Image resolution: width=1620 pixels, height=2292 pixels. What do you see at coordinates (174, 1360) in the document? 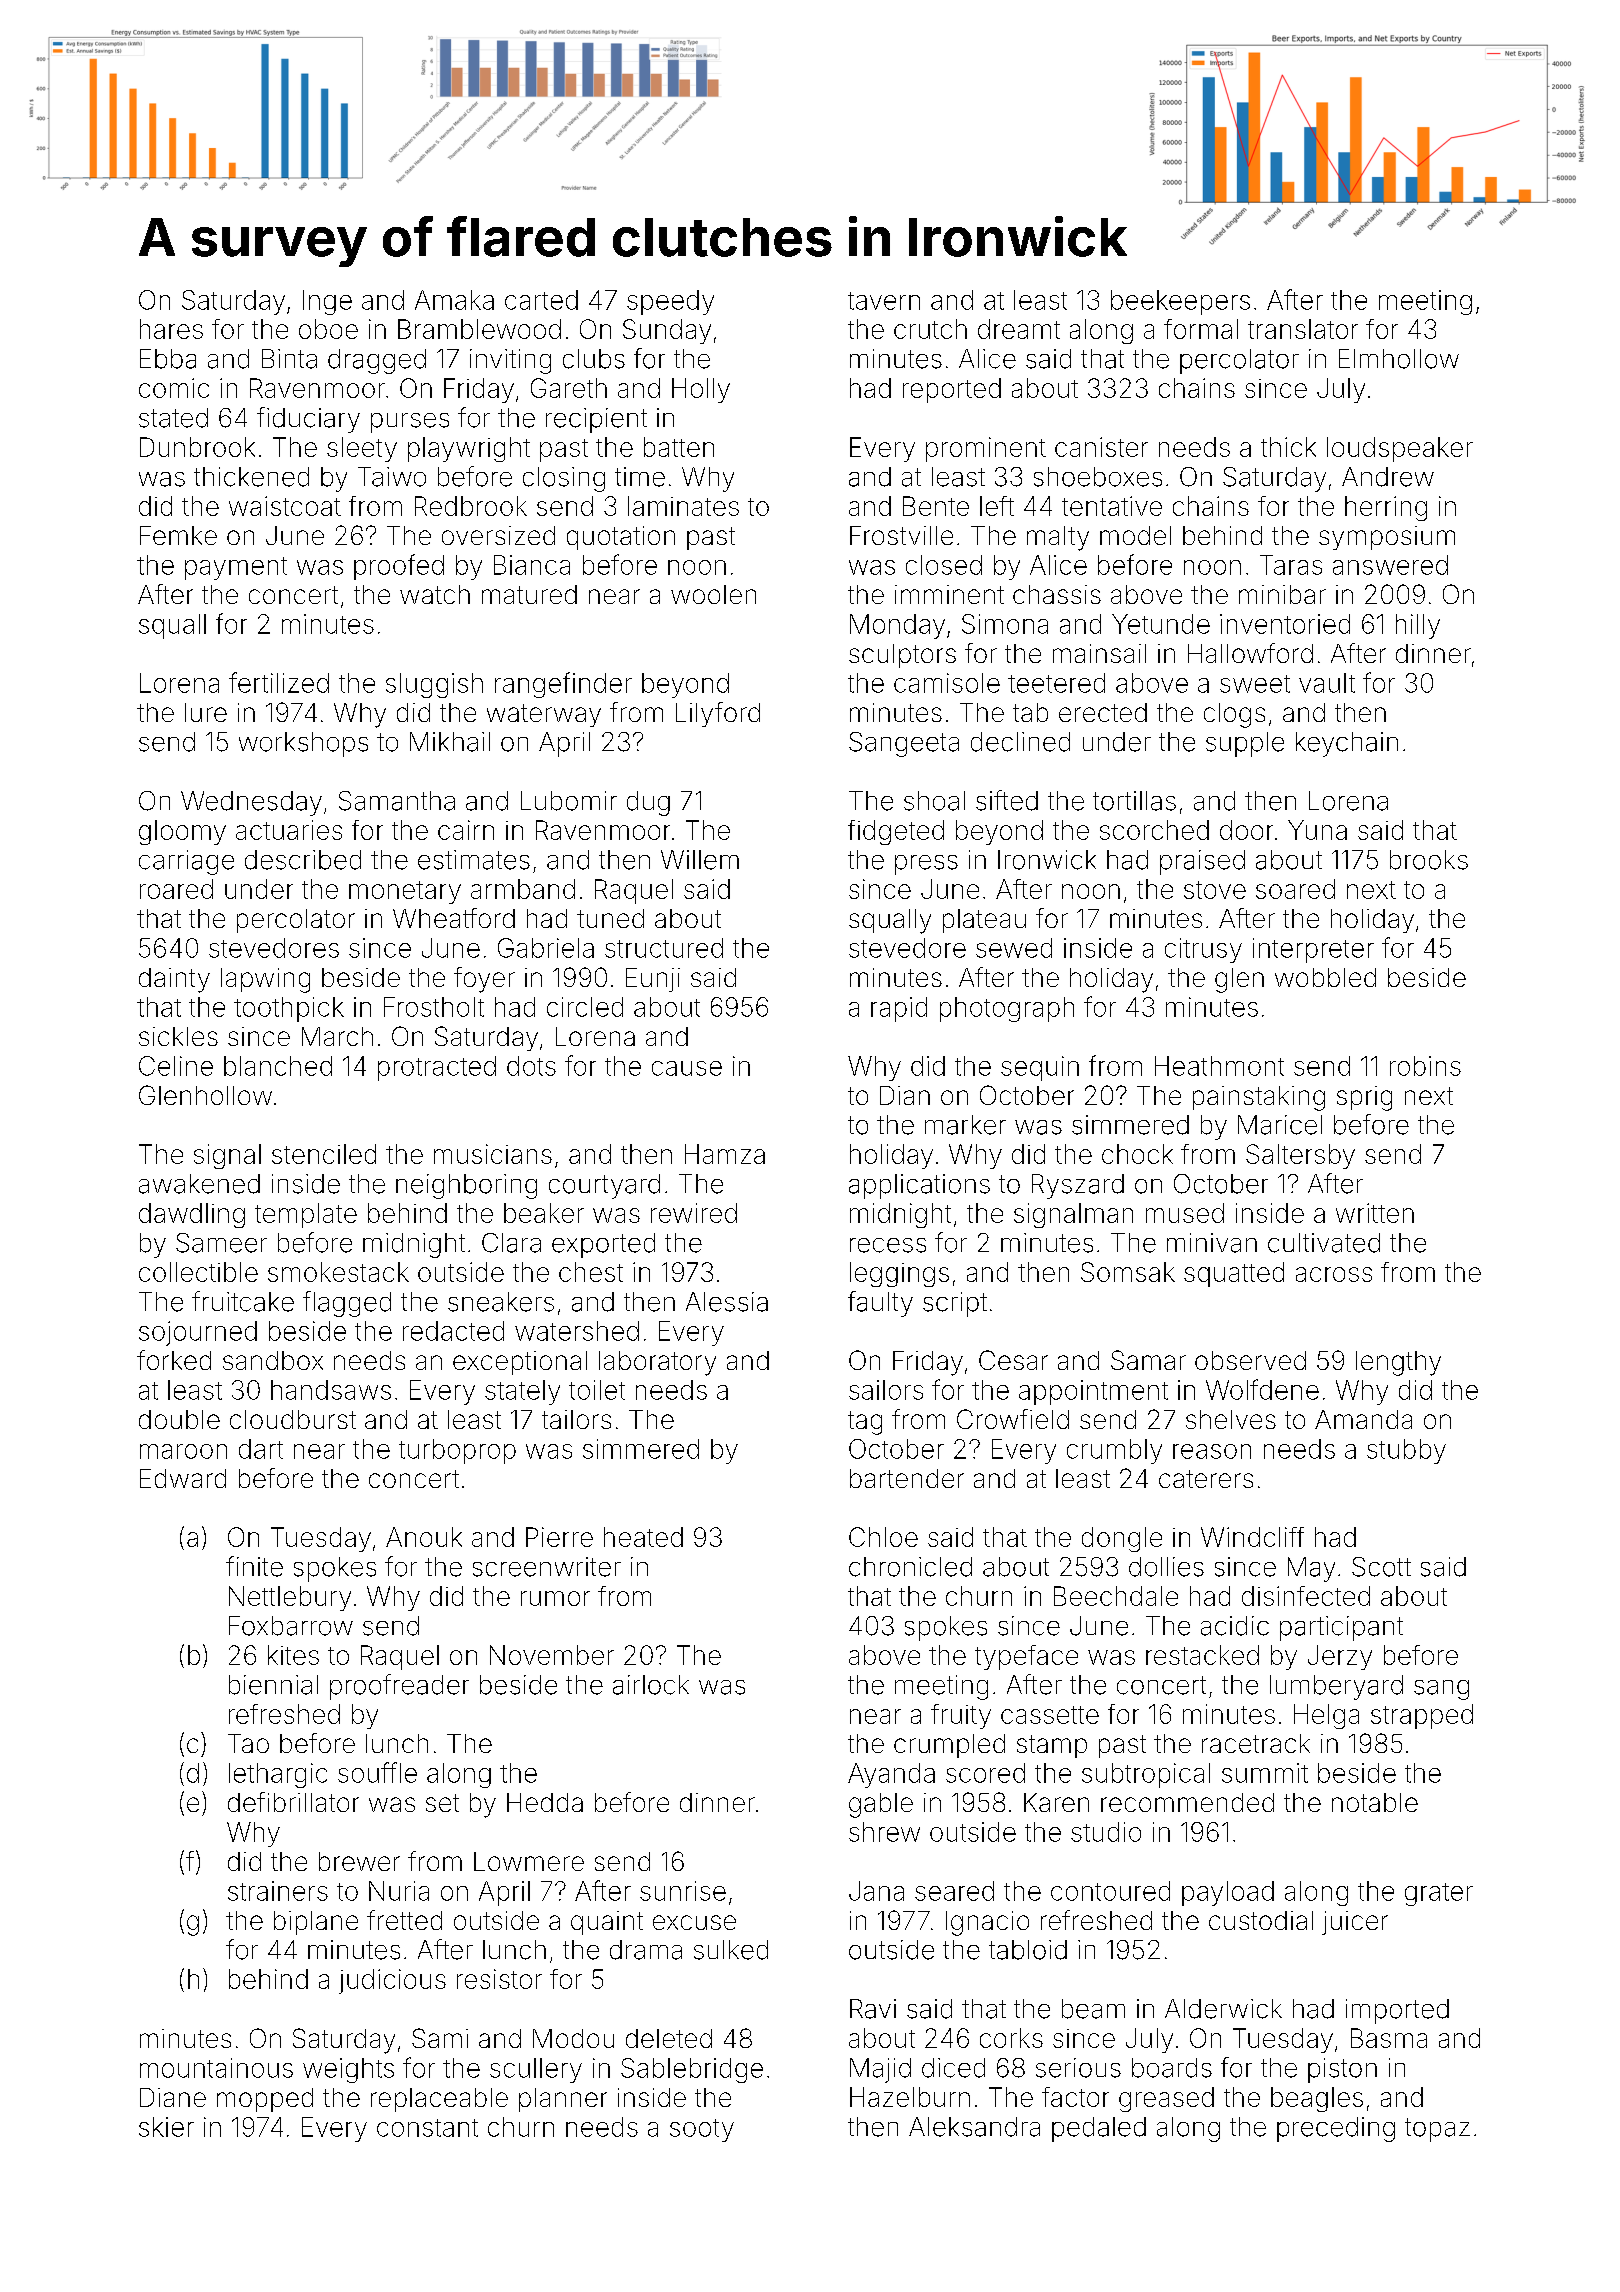
I see `forked` at bounding box center [174, 1360].
